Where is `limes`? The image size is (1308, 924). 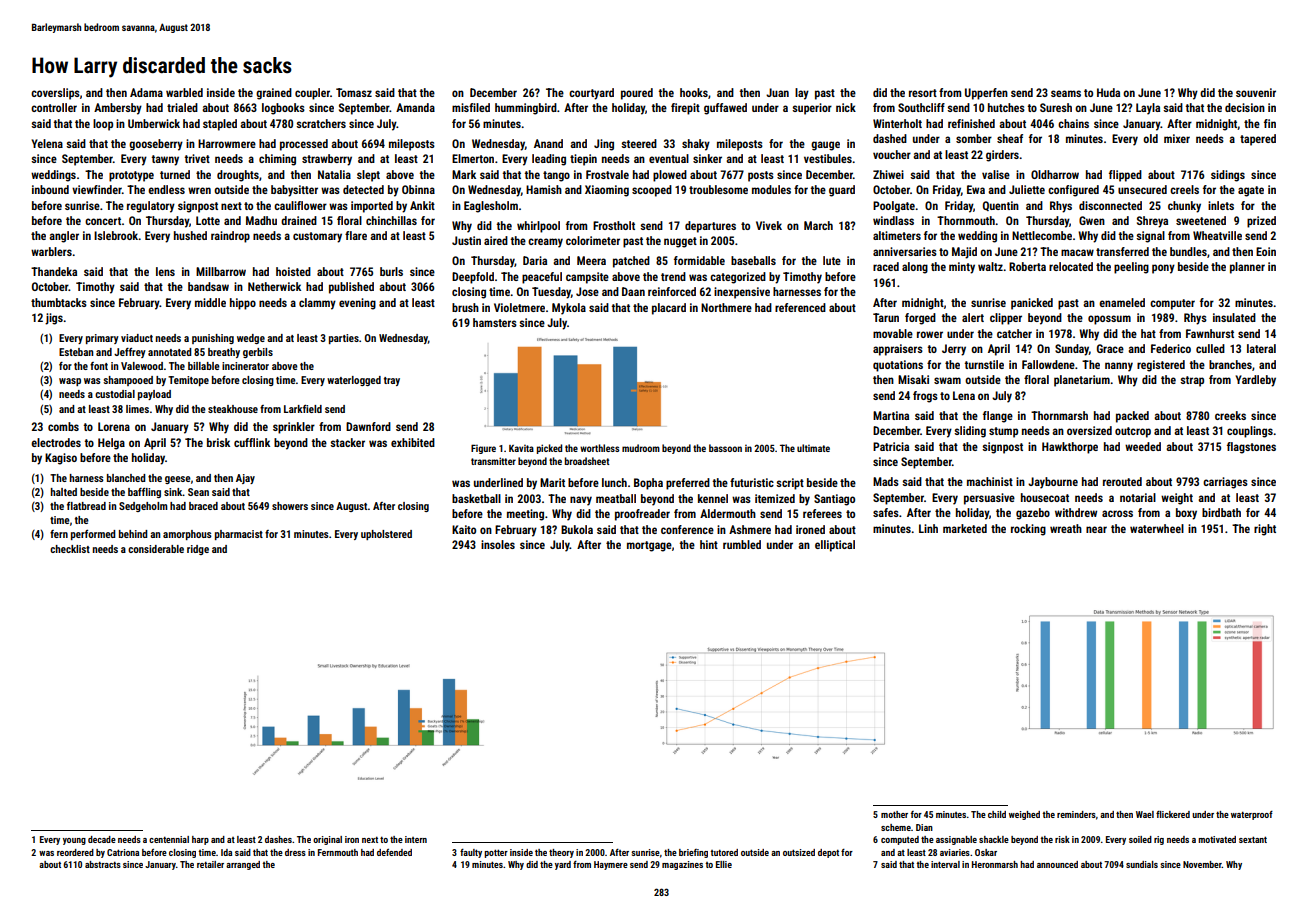
limes is located at coordinates (137, 409).
